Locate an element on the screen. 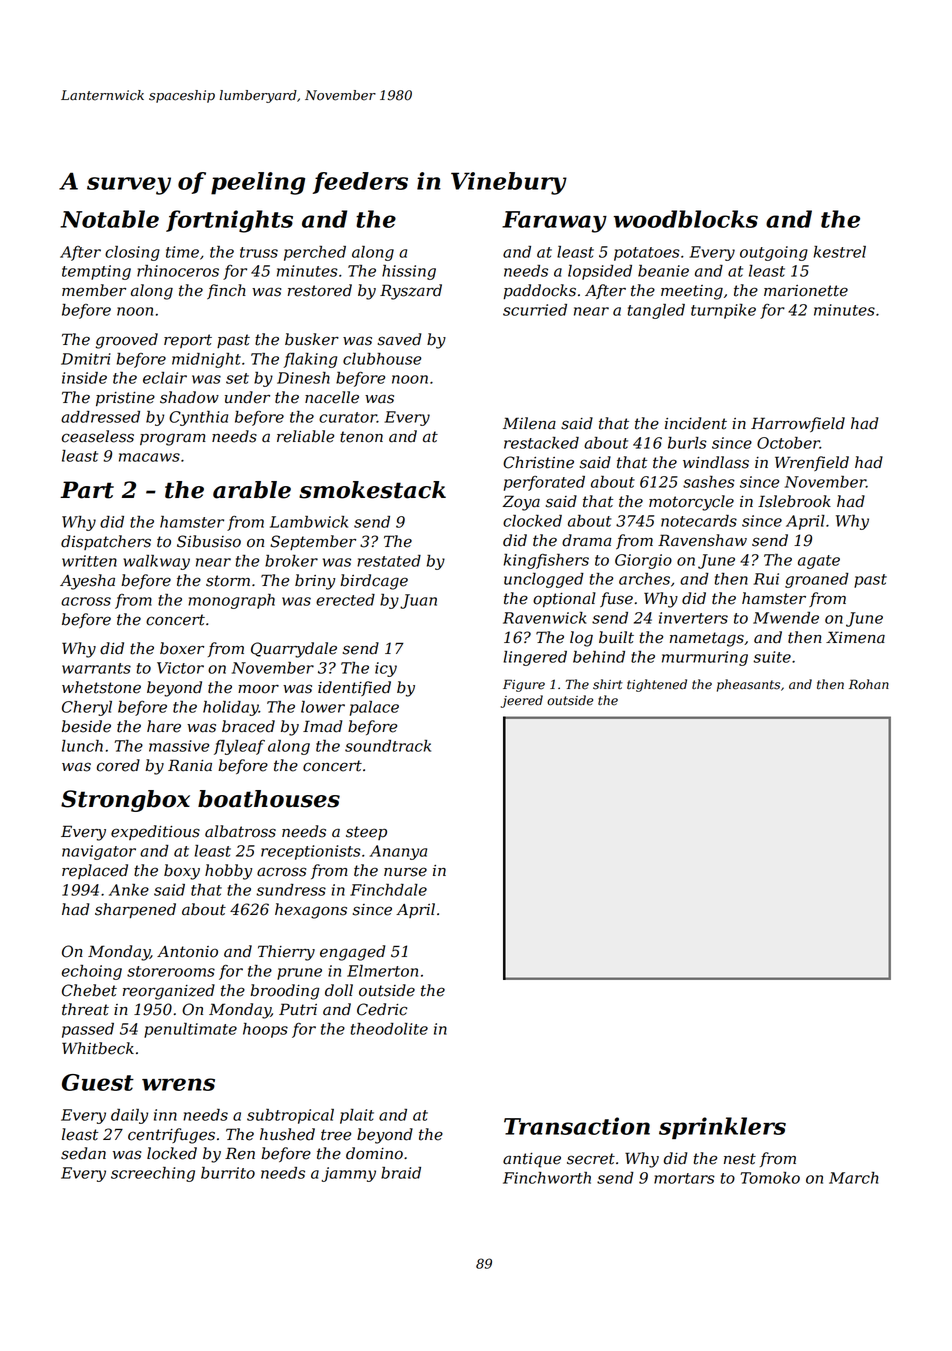 This screenshot has height=1351, width=952. scurried is located at coordinates (535, 310).
